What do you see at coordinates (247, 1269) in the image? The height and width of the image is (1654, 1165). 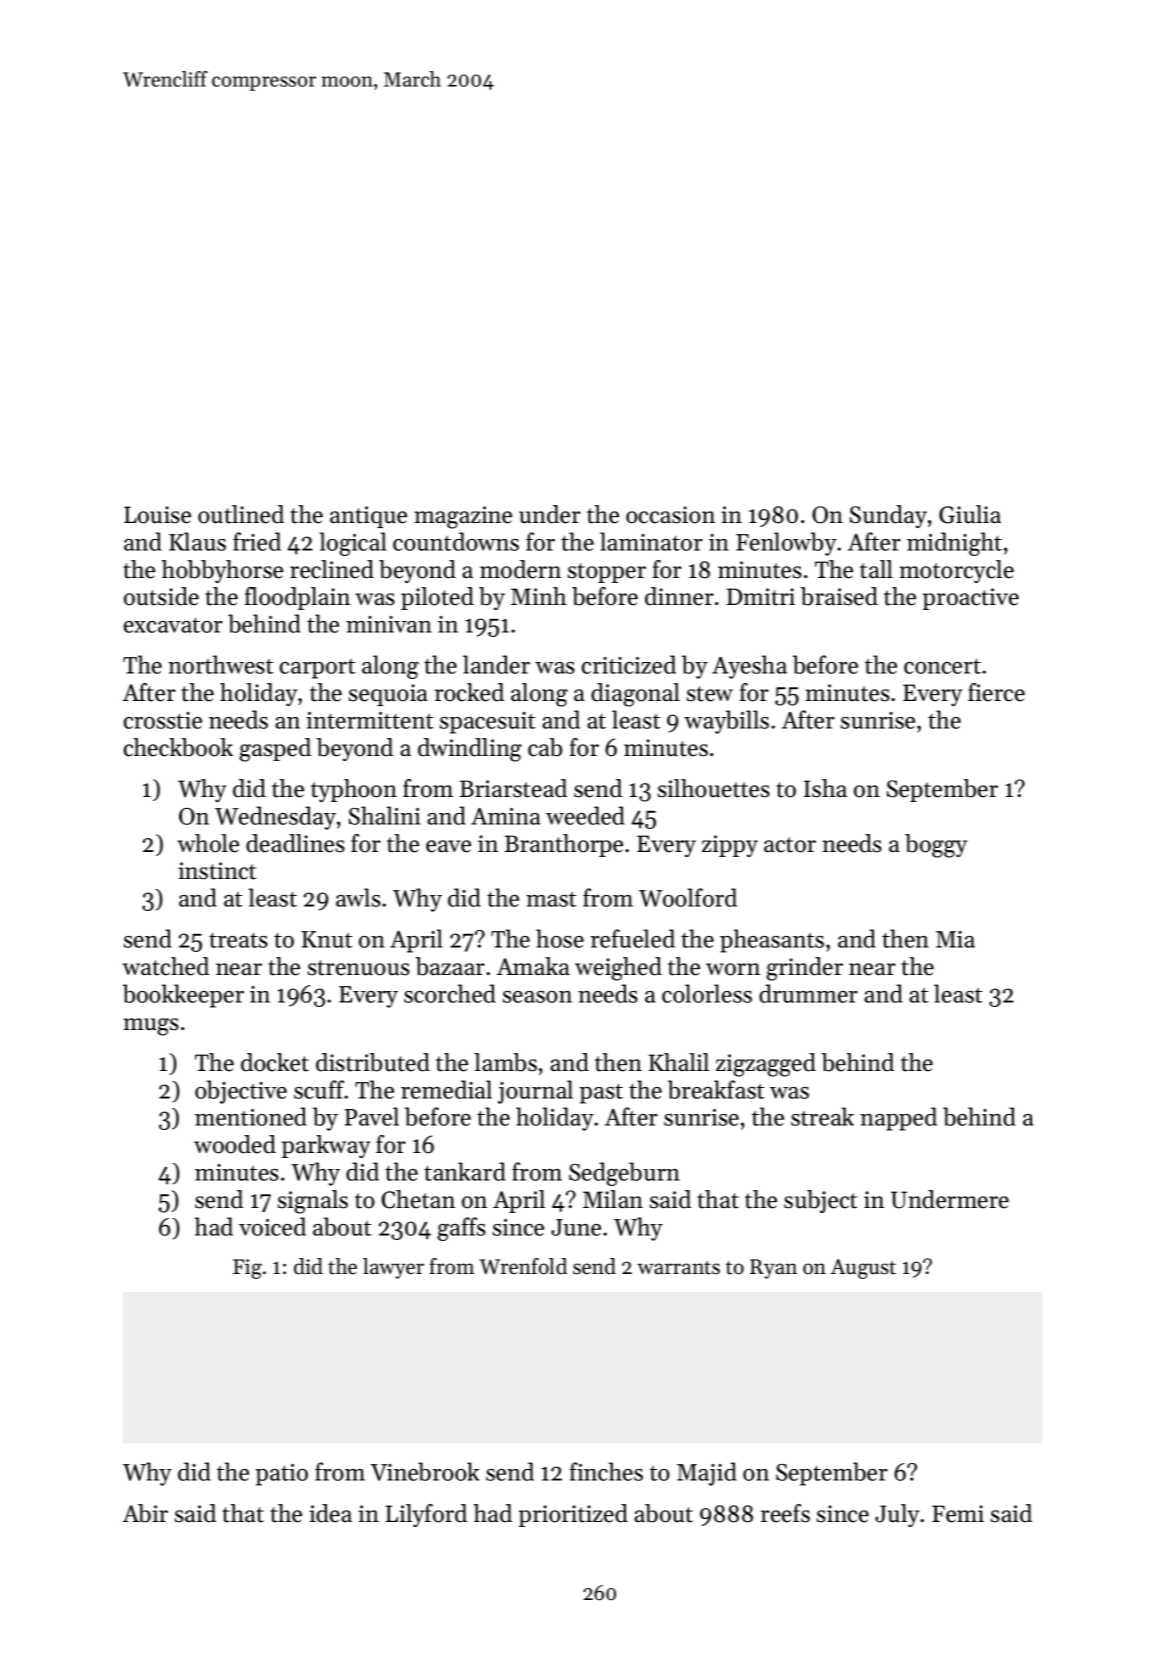 I see `Fig` at bounding box center [247, 1269].
